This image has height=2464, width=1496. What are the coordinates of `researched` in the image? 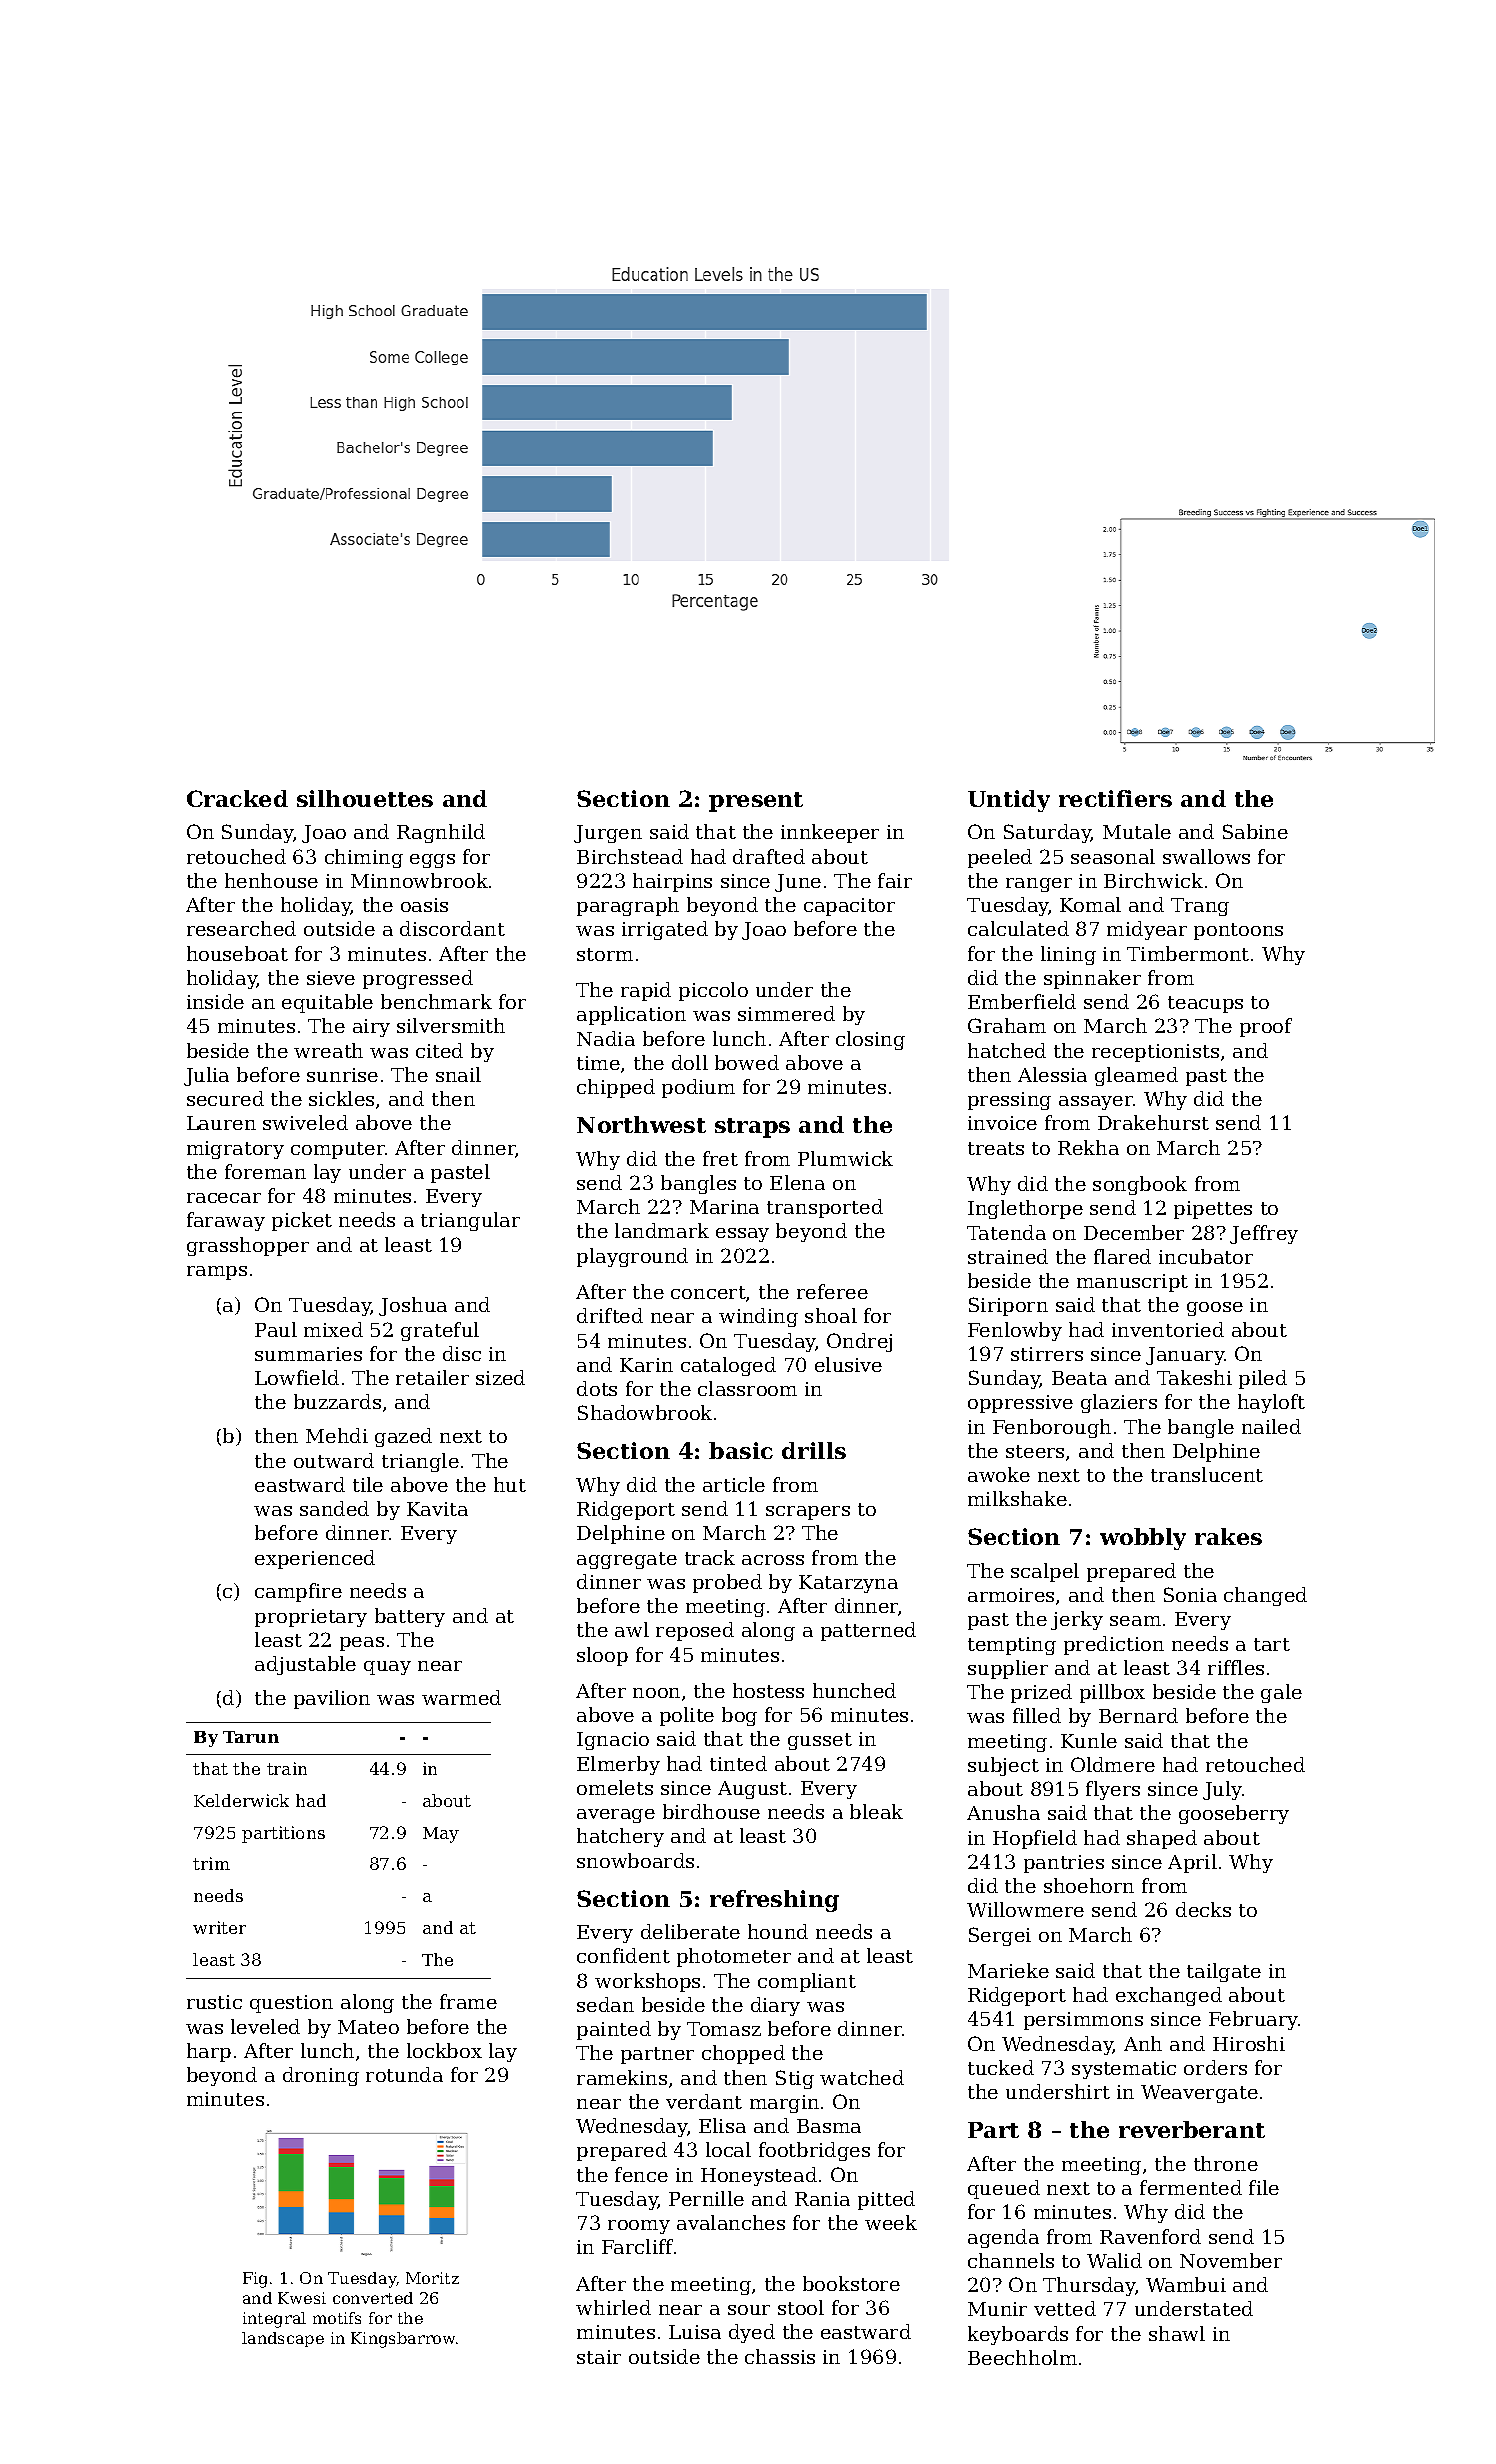 It's located at (241, 928).
